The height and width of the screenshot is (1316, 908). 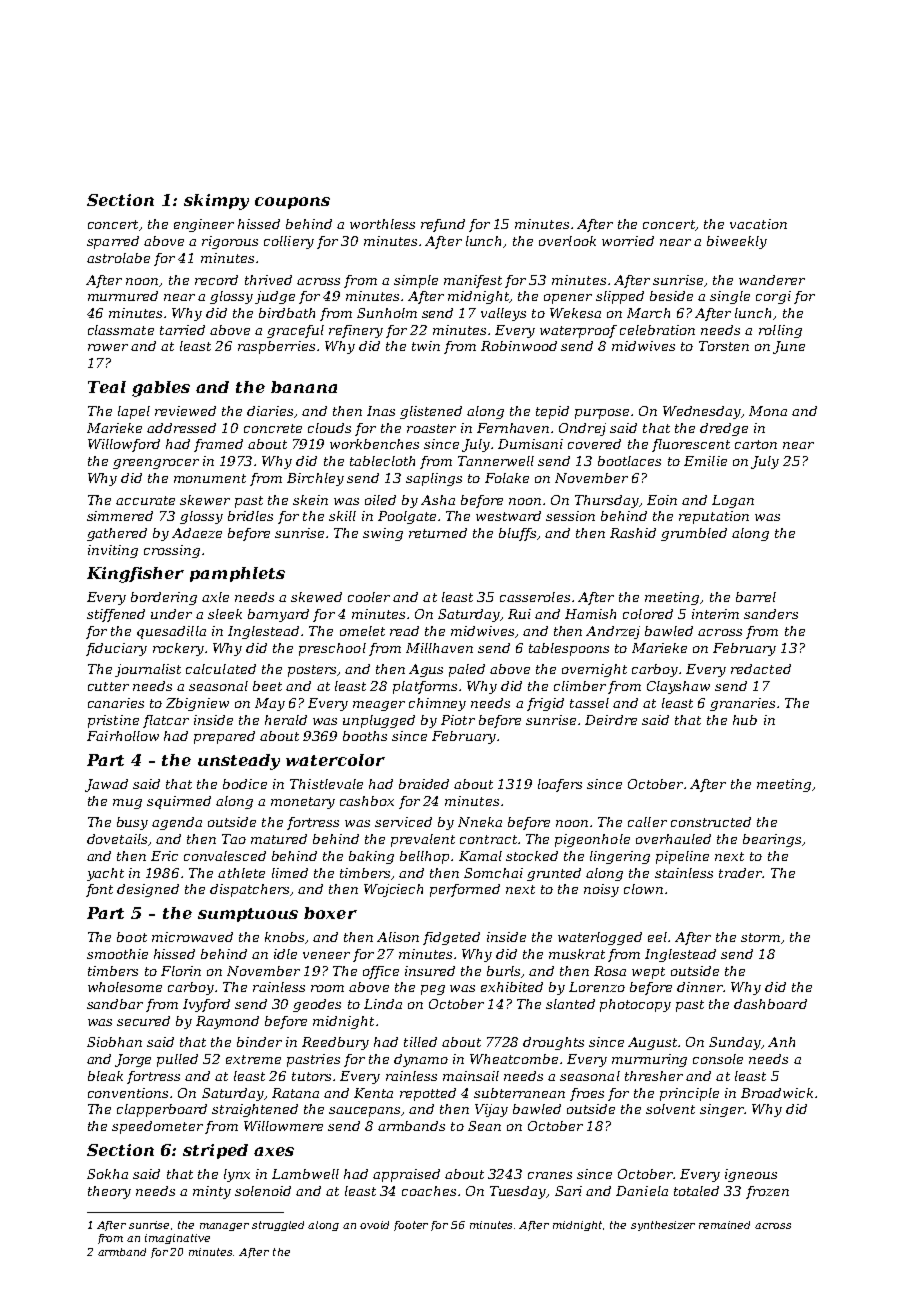 I want to click on casseroles, so click(x=535, y=597).
